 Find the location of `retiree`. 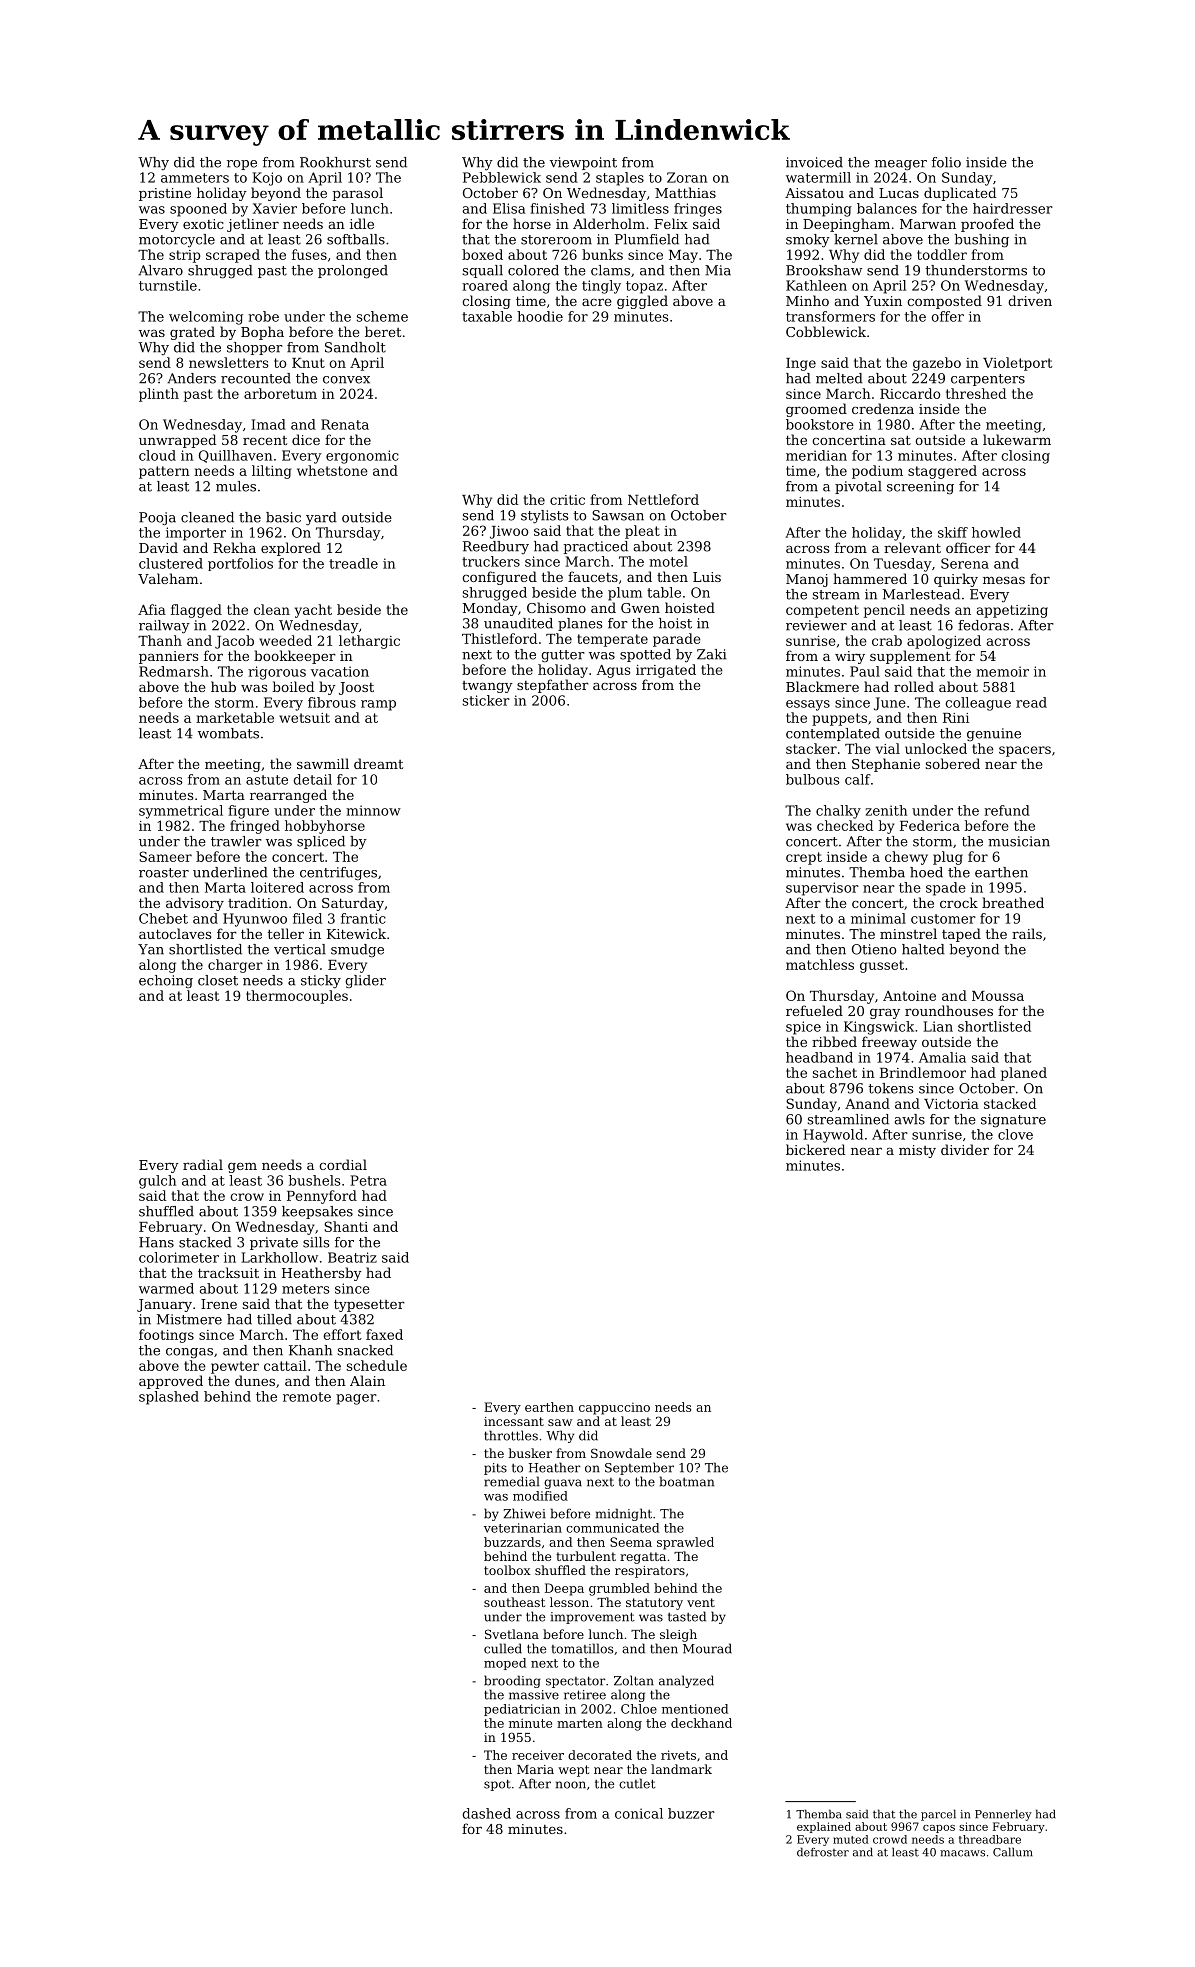

retiree is located at coordinates (585, 1695).
